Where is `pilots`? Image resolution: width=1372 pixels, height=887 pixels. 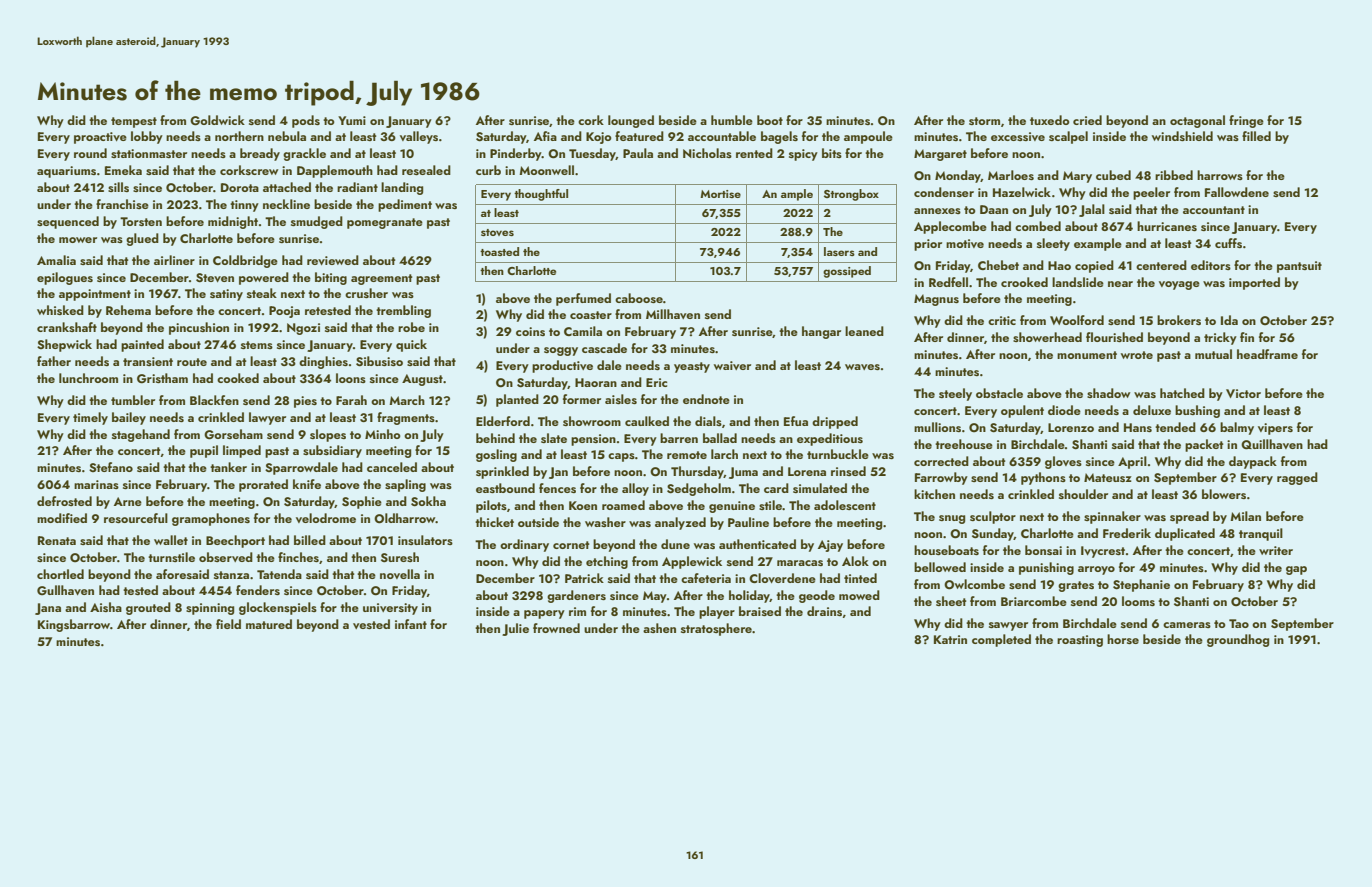
pilots is located at coordinates (491, 506).
